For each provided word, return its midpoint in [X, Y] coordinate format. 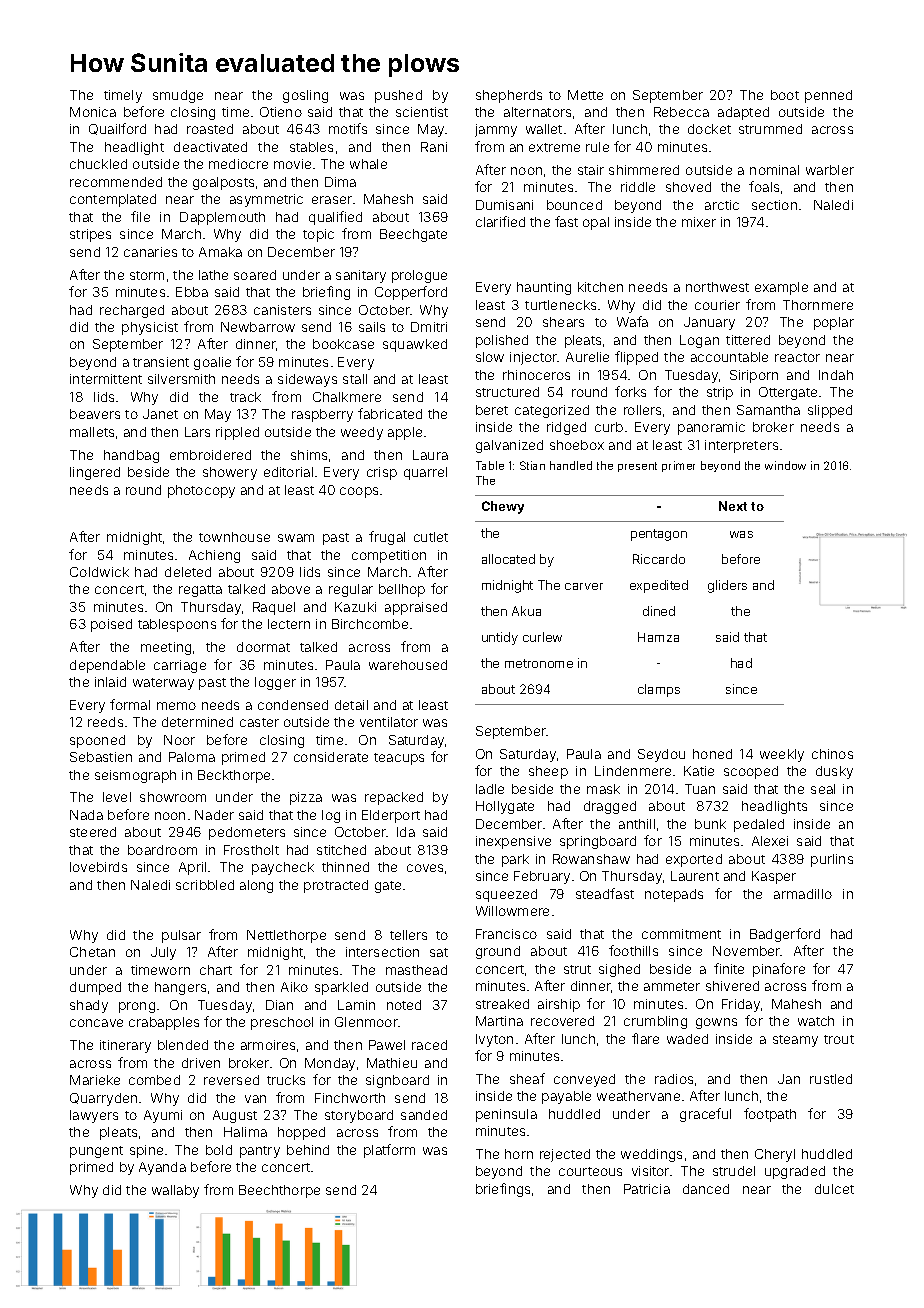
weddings [651, 1155]
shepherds [509, 96]
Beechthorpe [279, 1191]
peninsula [506, 1115]
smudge [178, 96]
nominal [774, 170]
